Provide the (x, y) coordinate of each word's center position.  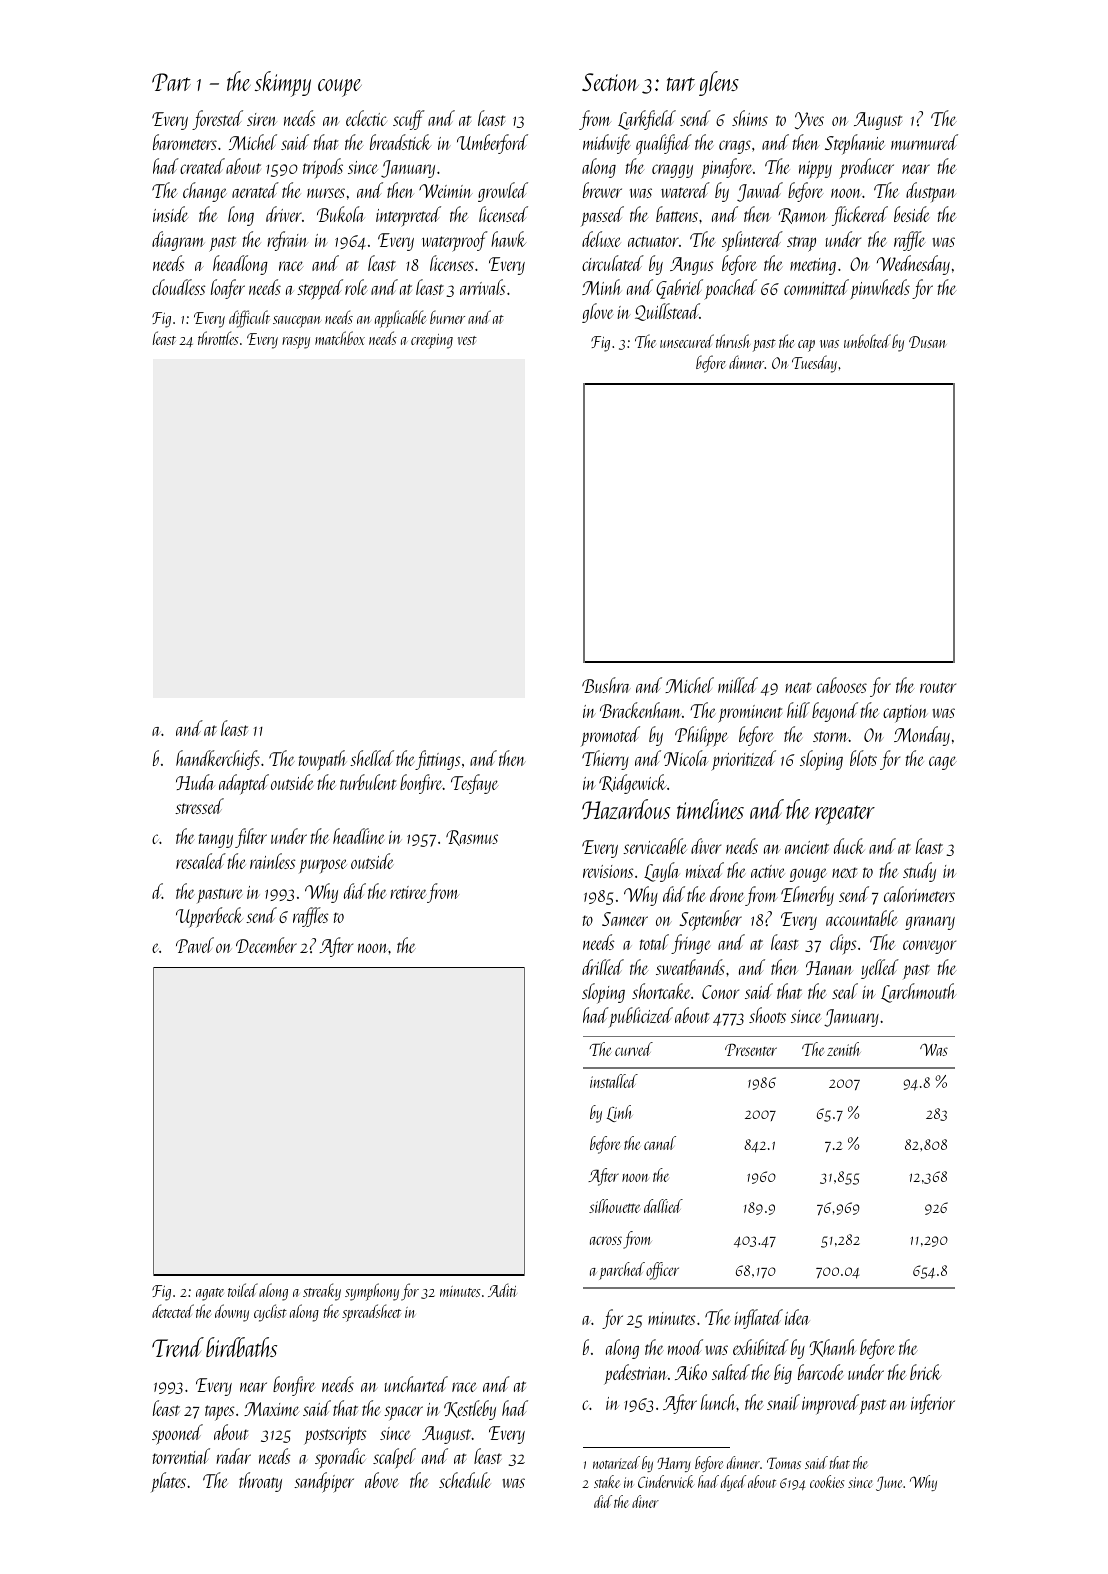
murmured (924, 142)
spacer (403, 1413)
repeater (845, 815)
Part (171, 82)
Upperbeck (209, 917)
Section (610, 82)
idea (797, 1317)
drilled (603, 967)
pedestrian (636, 1374)
